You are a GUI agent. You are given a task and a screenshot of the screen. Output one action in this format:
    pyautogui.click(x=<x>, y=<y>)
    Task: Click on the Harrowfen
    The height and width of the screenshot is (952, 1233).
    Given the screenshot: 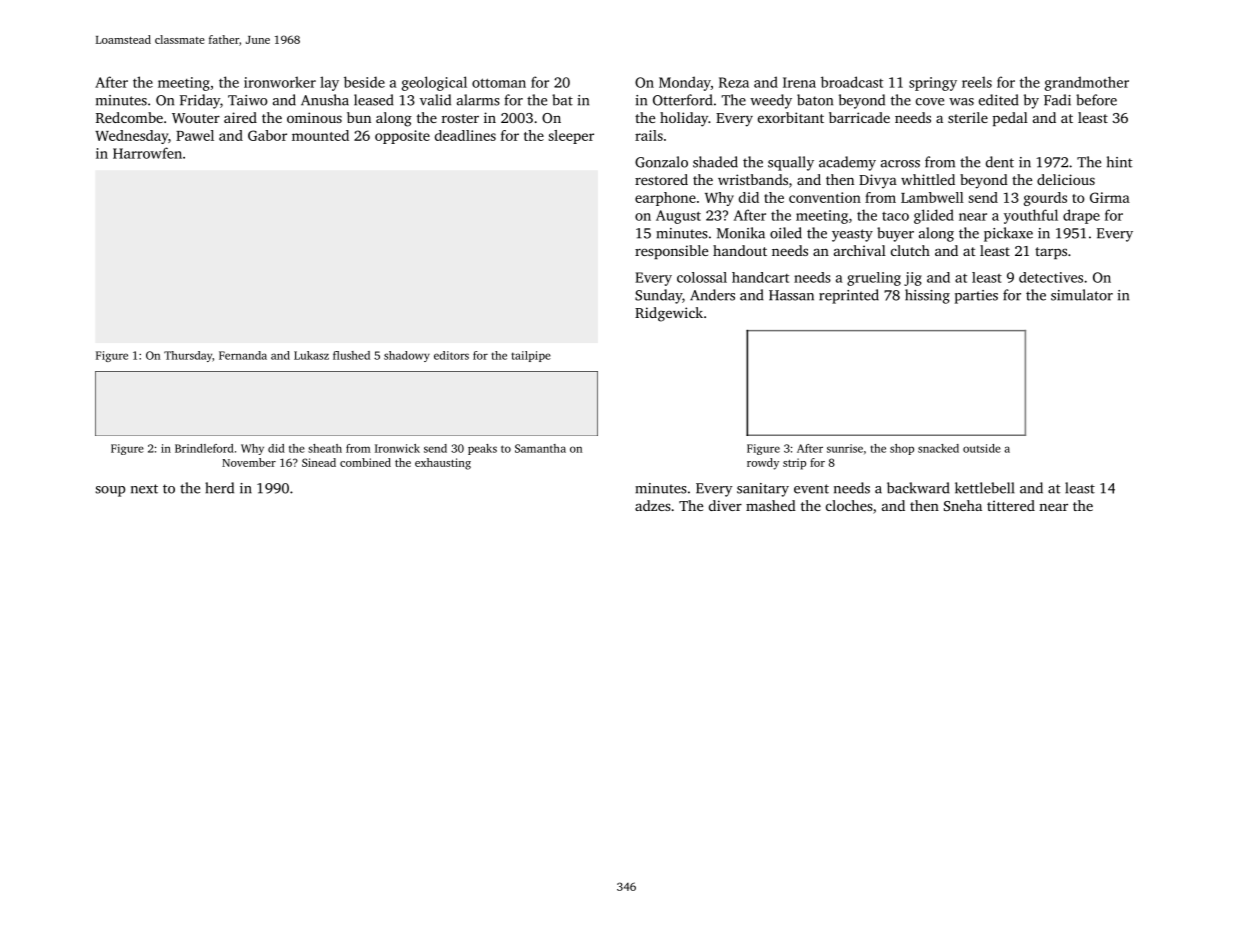 What is the action you would take?
    pyautogui.click(x=147, y=153)
